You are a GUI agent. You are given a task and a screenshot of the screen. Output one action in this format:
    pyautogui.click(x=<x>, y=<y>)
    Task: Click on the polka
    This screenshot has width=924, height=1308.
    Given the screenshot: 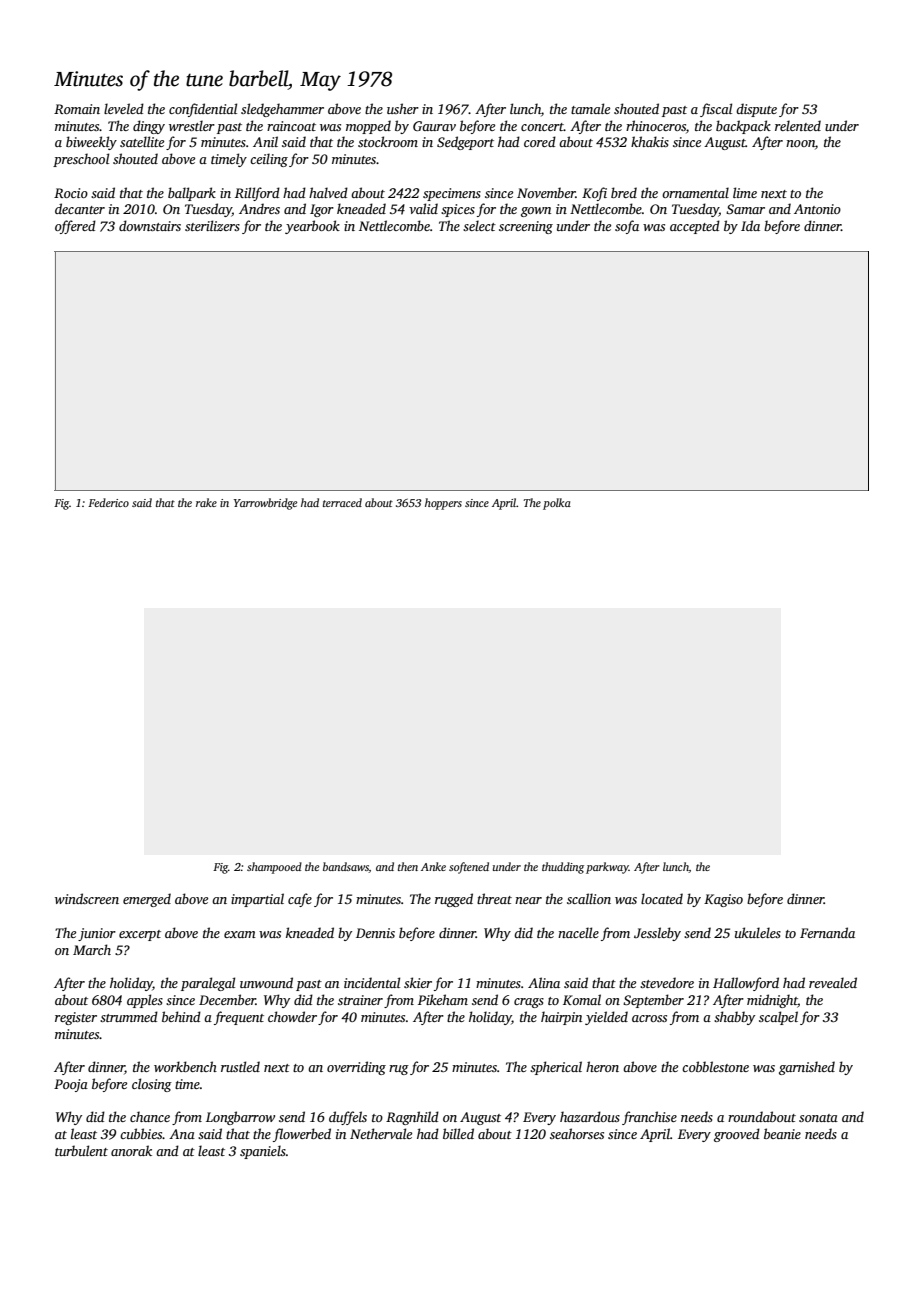 What is the action you would take?
    pyautogui.click(x=557, y=504)
